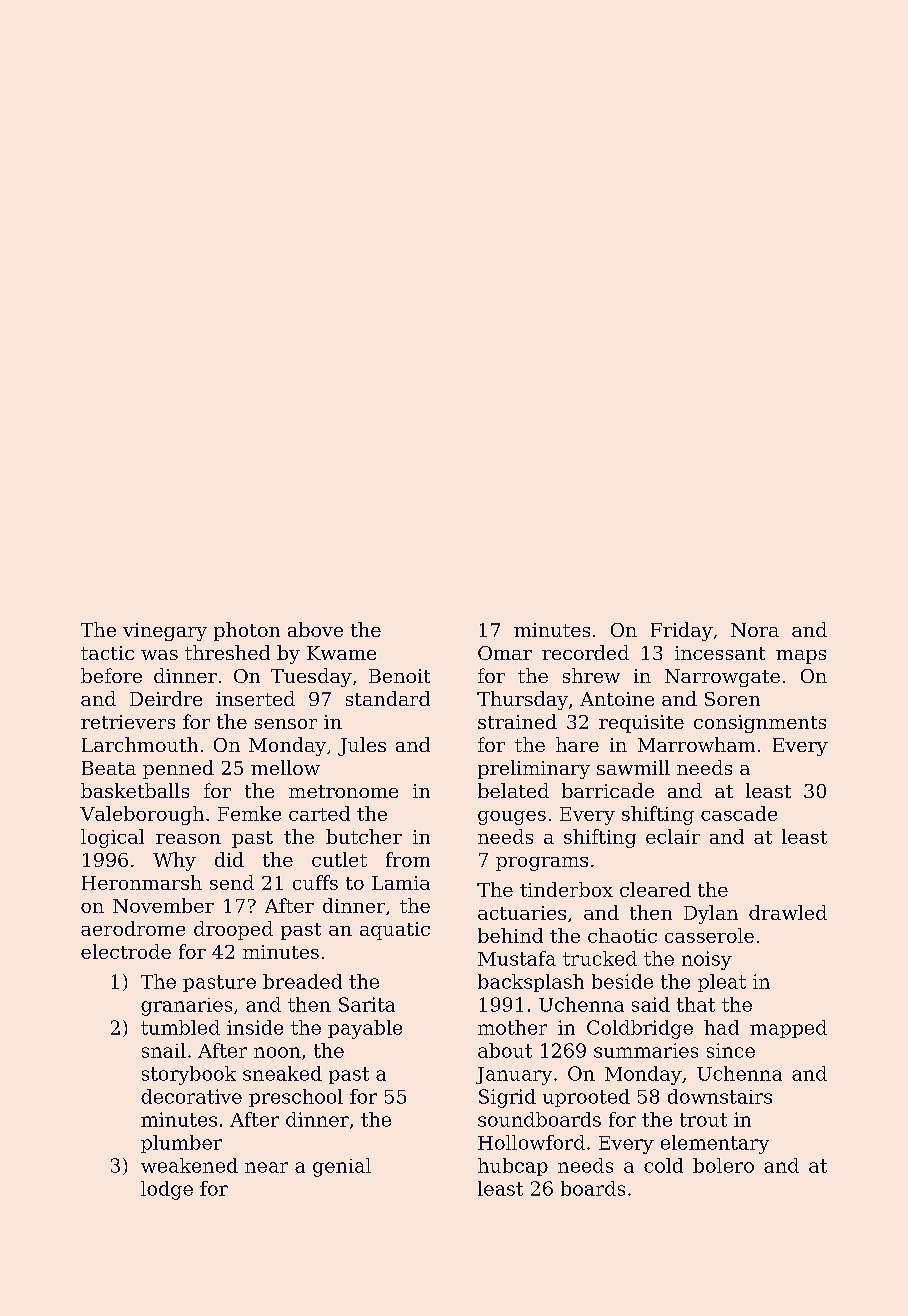  I want to click on backsplash, so click(531, 983).
